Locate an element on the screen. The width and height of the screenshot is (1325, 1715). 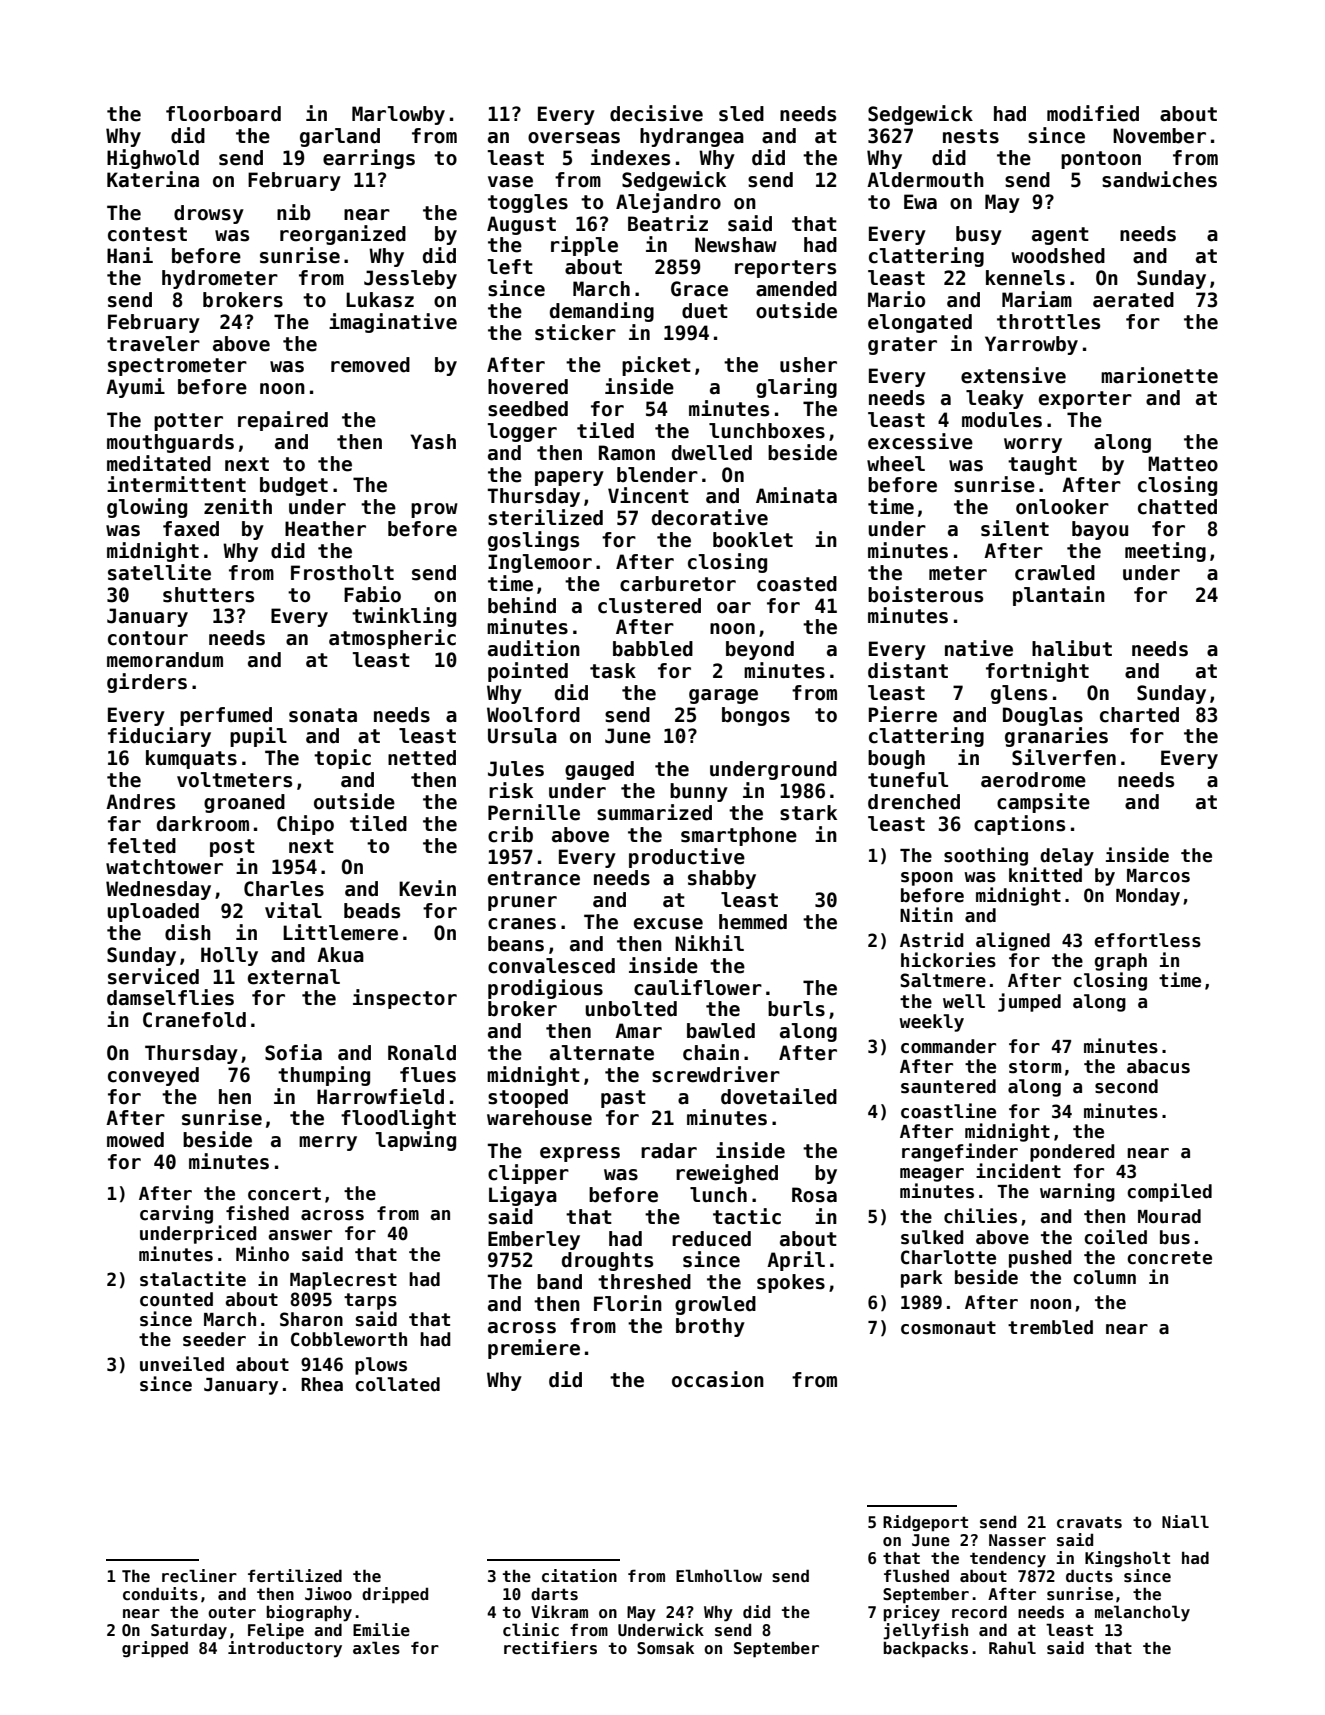
goslings is located at coordinates (533, 541).
